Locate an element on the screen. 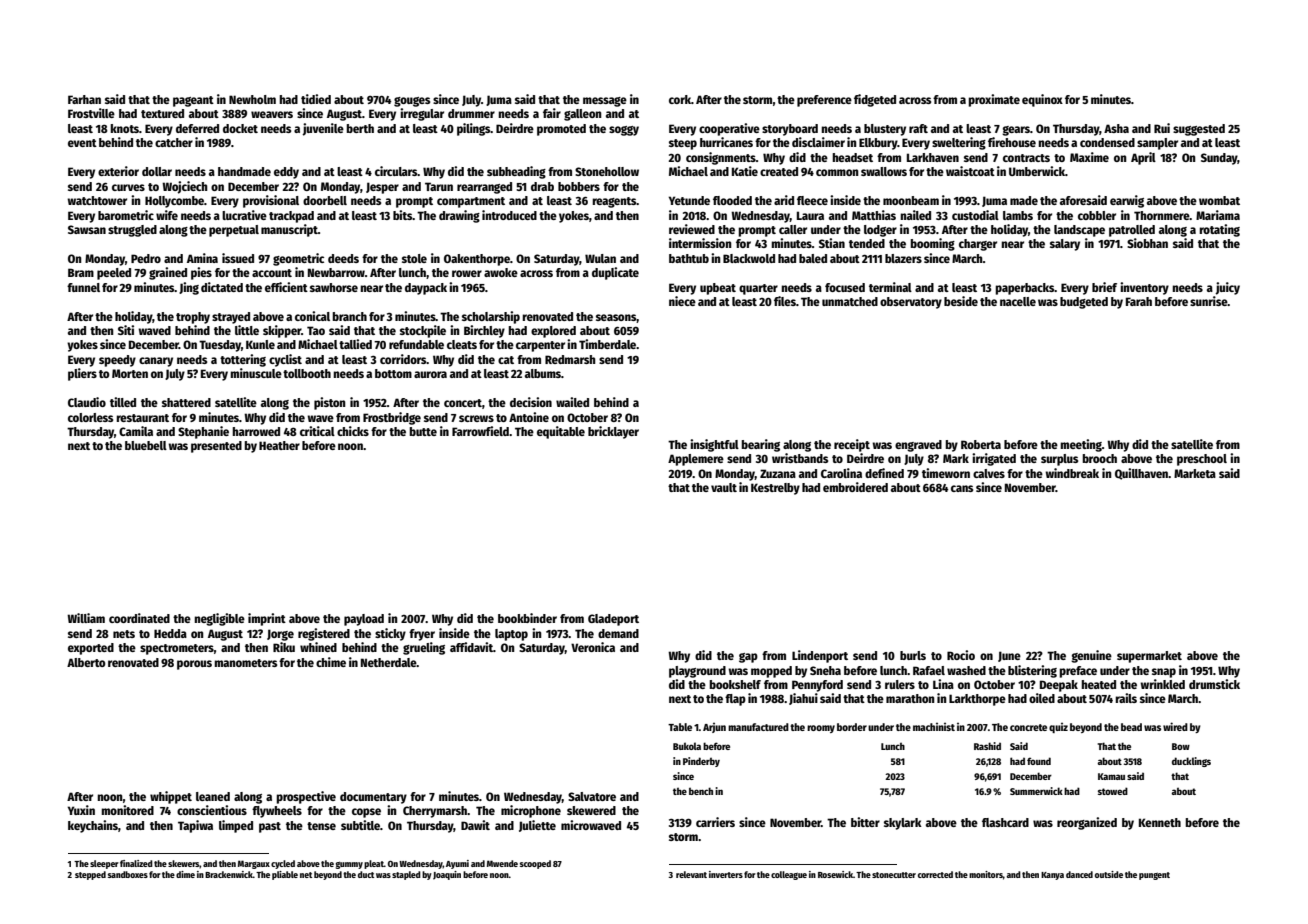 The height and width of the screenshot is (924, 1308). grained is located at coordinates (168, 273).
